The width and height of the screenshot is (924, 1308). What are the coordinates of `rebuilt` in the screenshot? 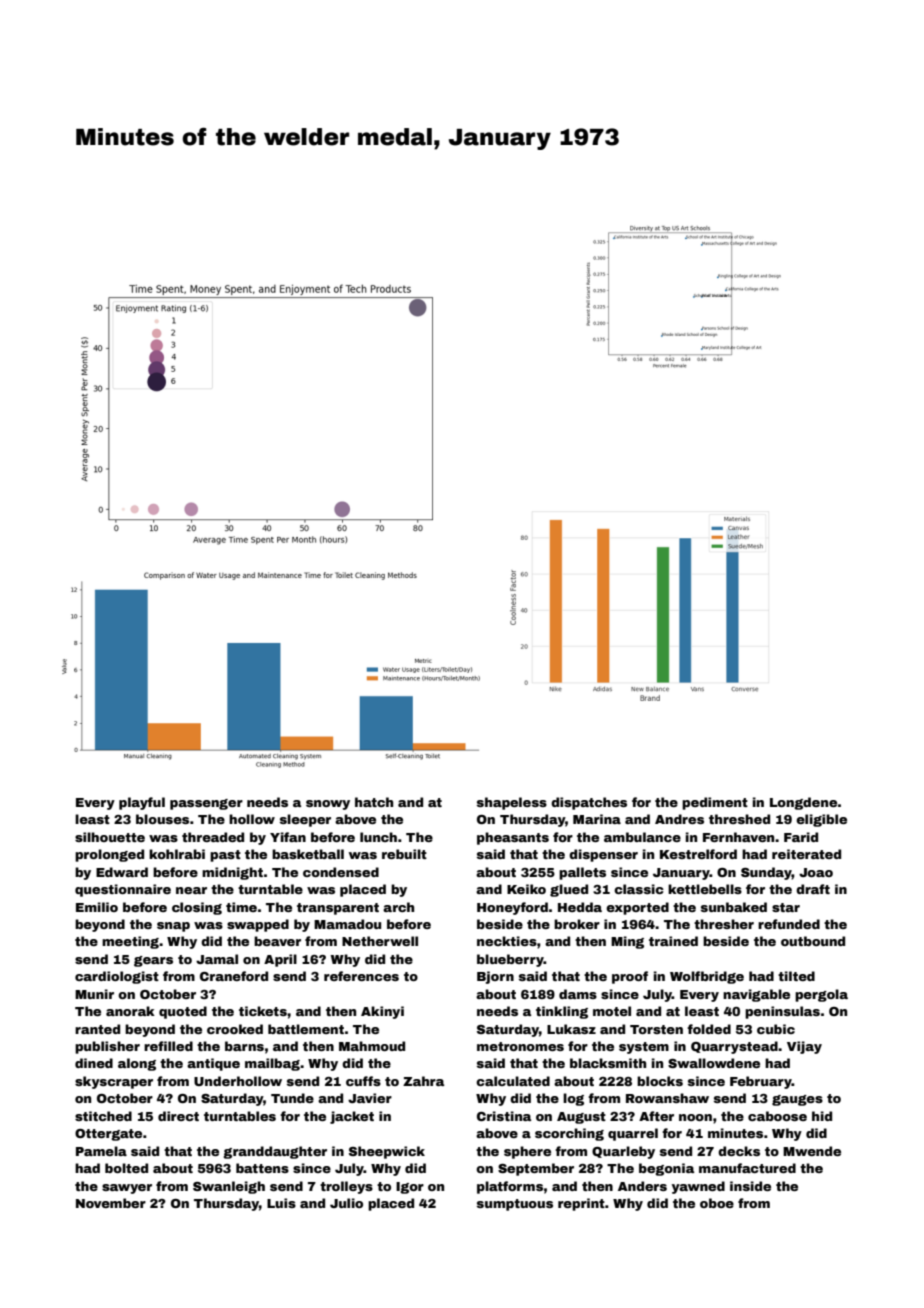 It's located at (404, 854).
